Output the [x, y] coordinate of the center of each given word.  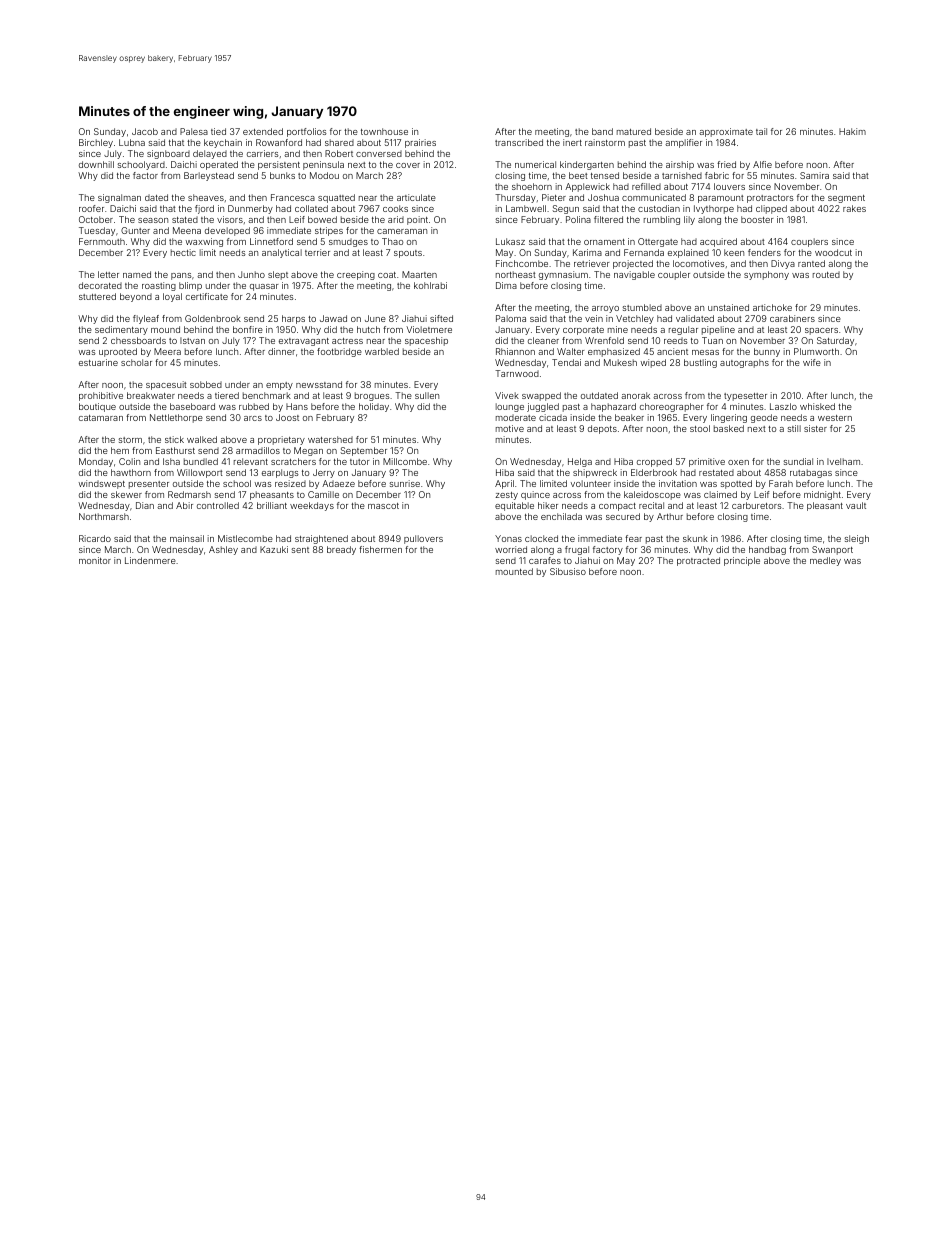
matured [634, 131]
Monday [96, 462]
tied [218, 131]
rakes [854, 208]
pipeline [718, 330]
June [375, 318]
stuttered [97, 296]
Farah [781, 483]
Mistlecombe [245, 538]
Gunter [135, 230]
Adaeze [338, 483]
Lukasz [510, 241]
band [602, 131]
